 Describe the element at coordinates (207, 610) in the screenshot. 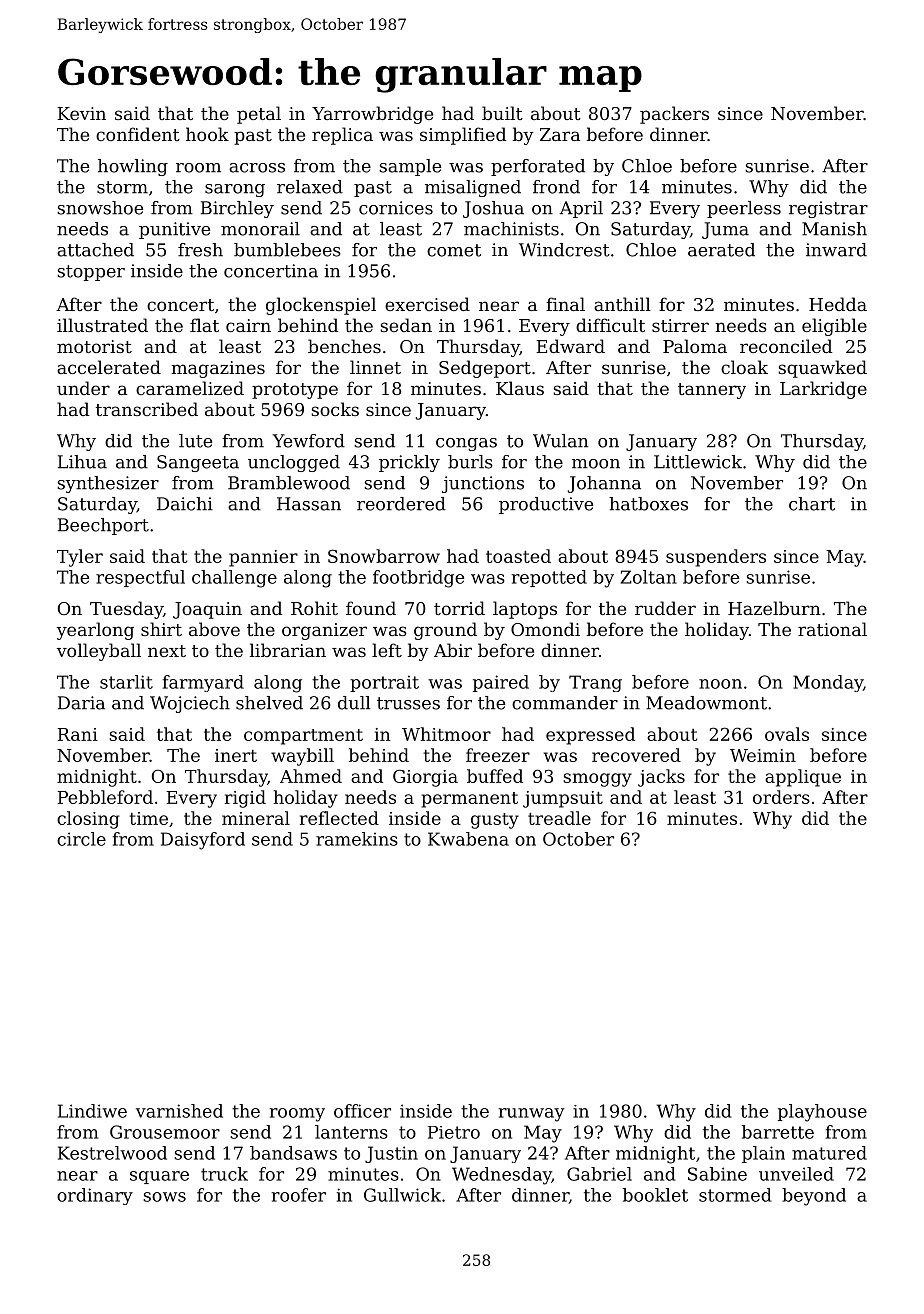

I see `Joaquin` at that location.
